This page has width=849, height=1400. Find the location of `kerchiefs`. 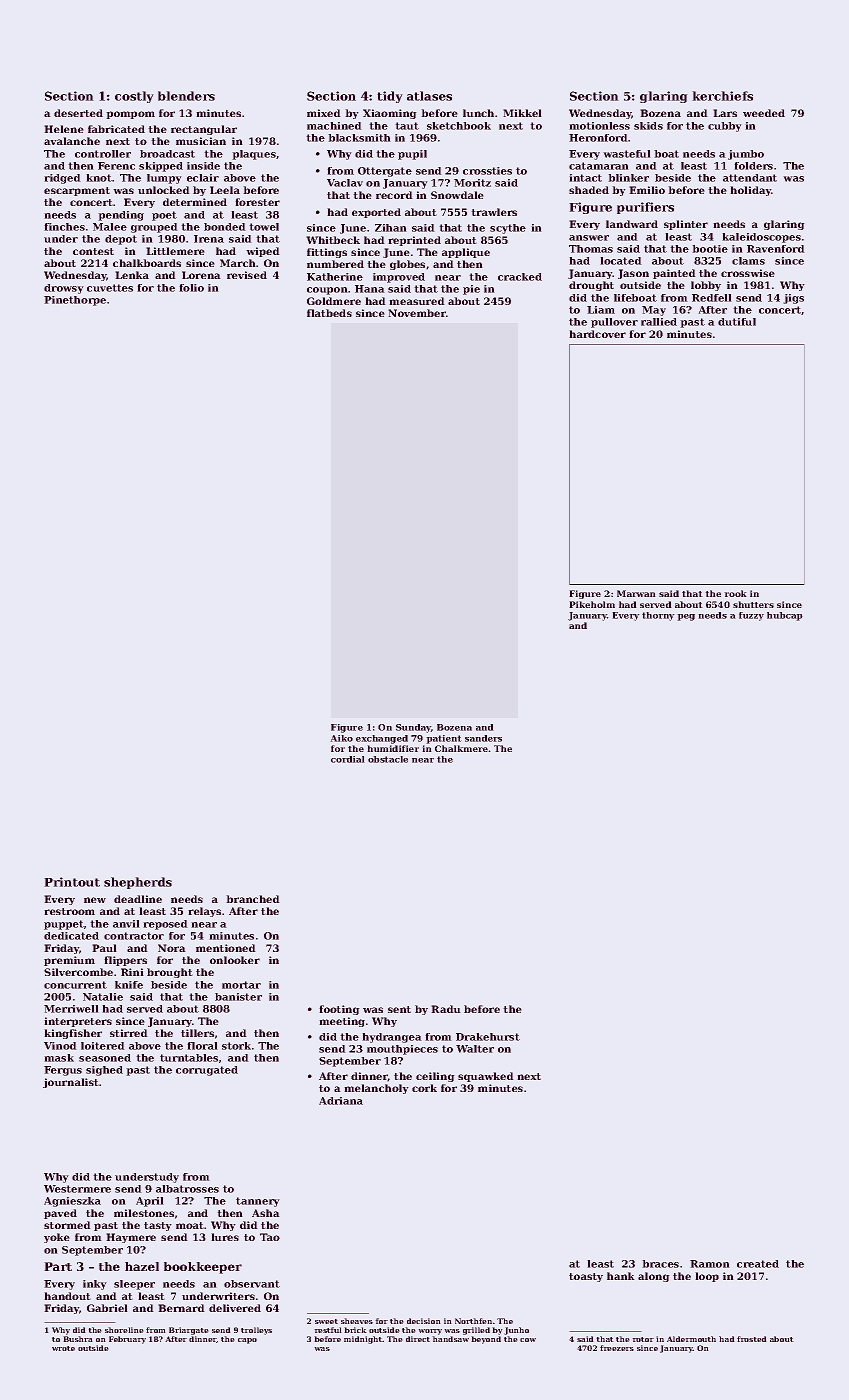

kerchiefs is located at coordinates (722, 96).
